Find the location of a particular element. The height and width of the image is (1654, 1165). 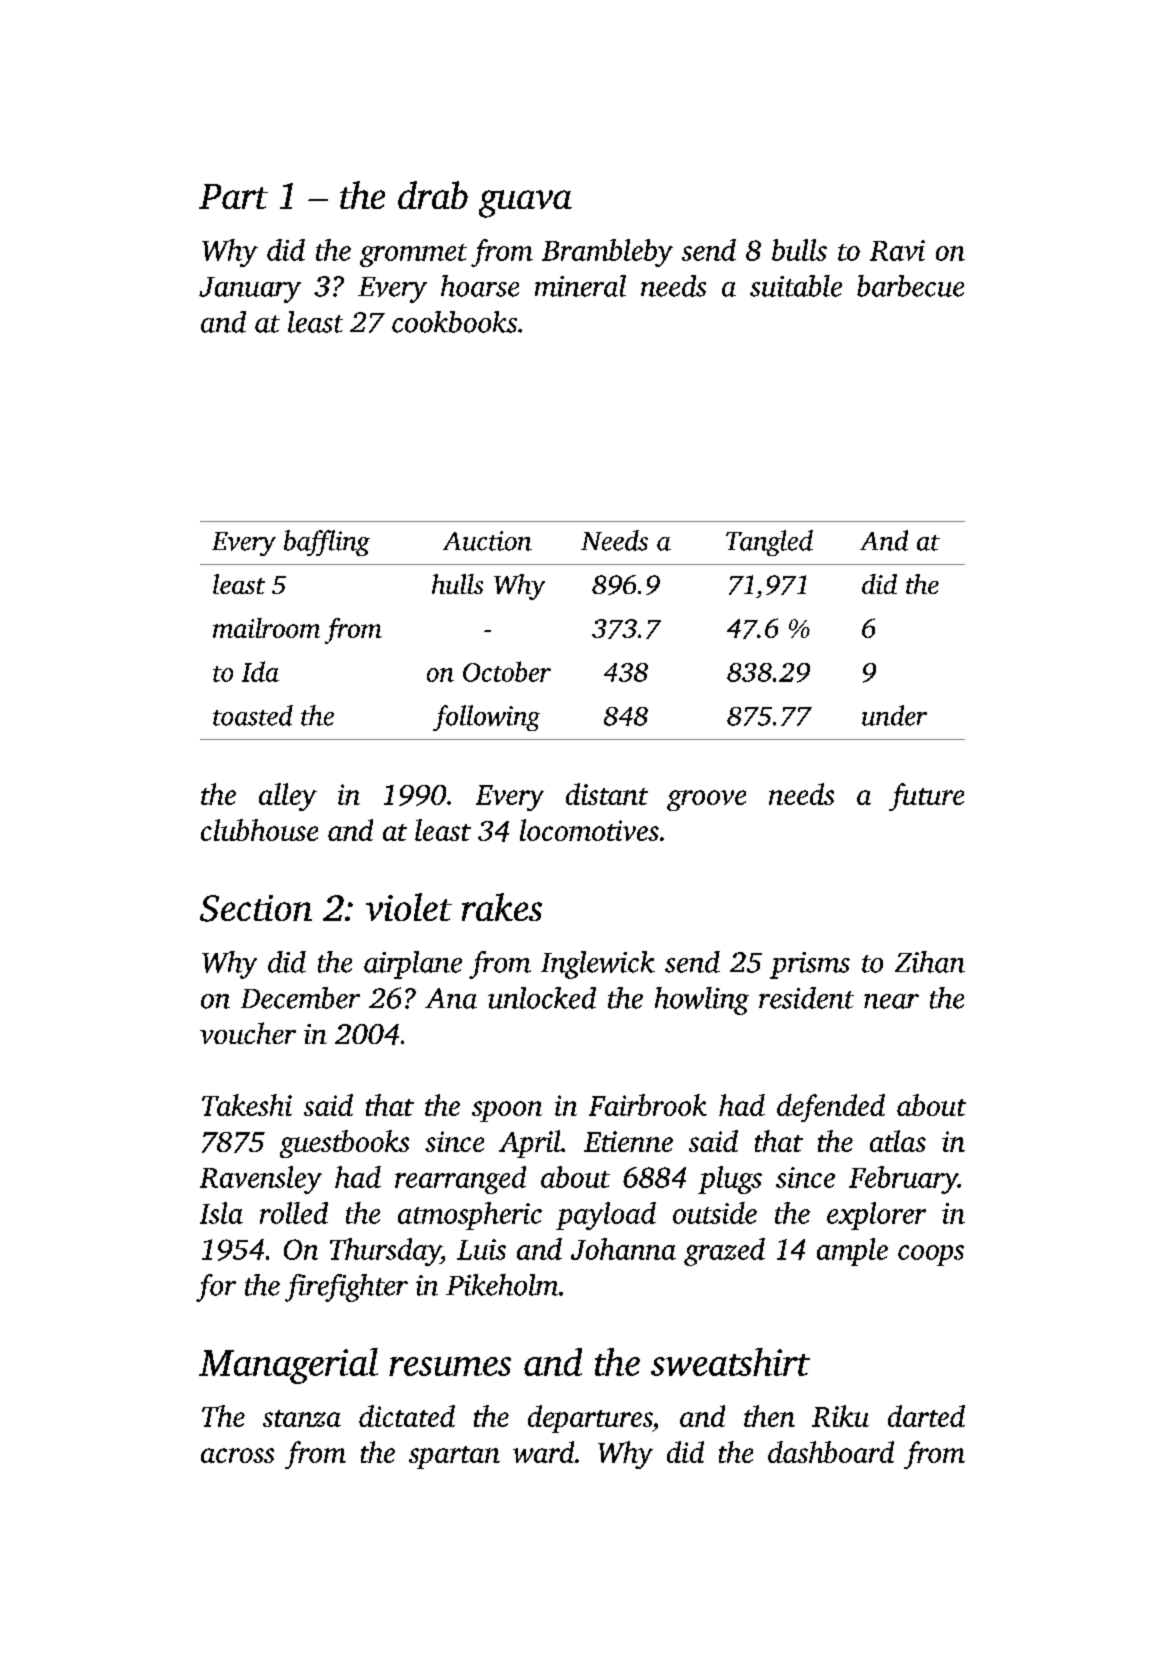

voucher is located at coordinates (248, 1033).
